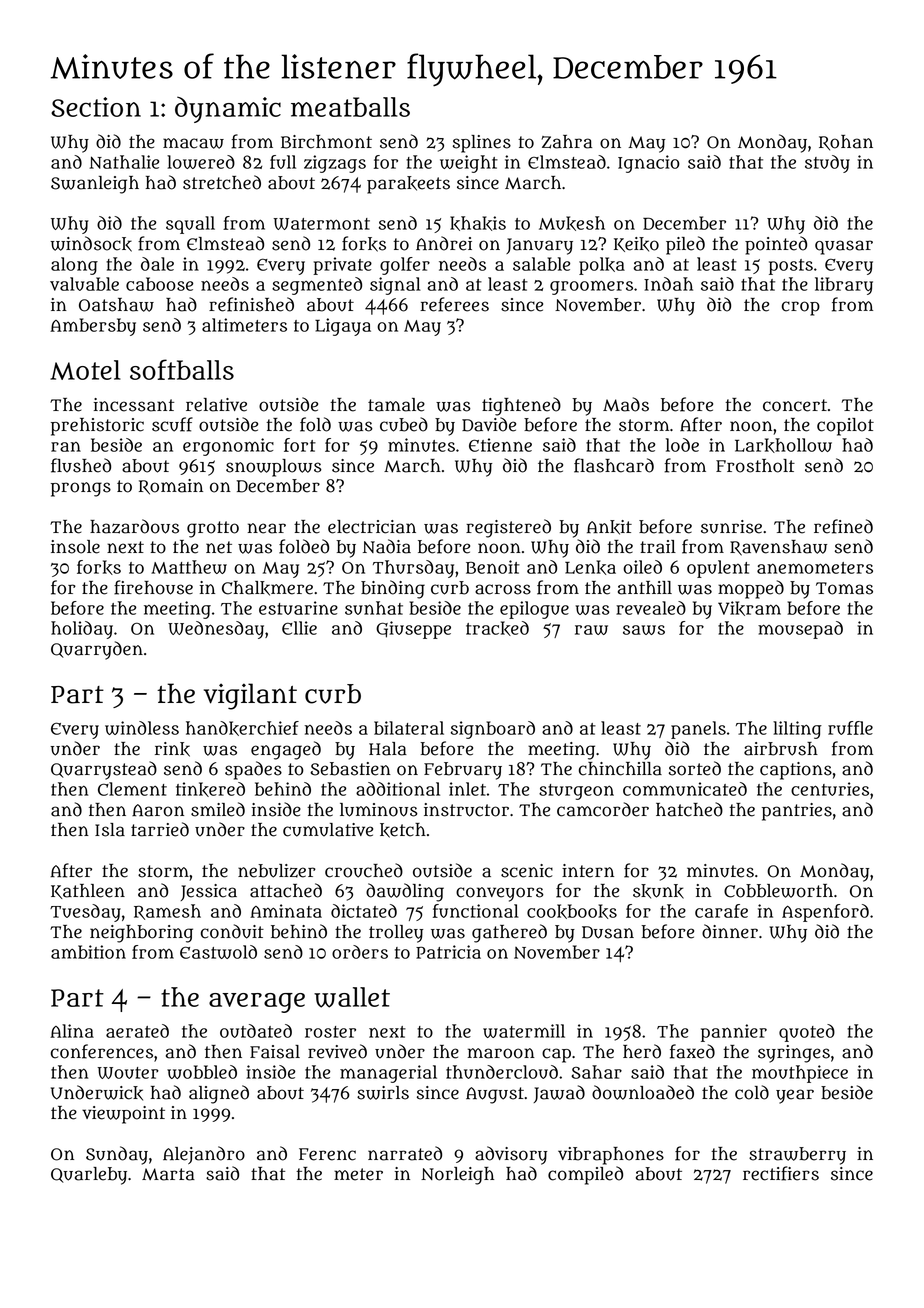 The width and height of the page is (924, 1308). I want to click on full, so click(283, 162).
